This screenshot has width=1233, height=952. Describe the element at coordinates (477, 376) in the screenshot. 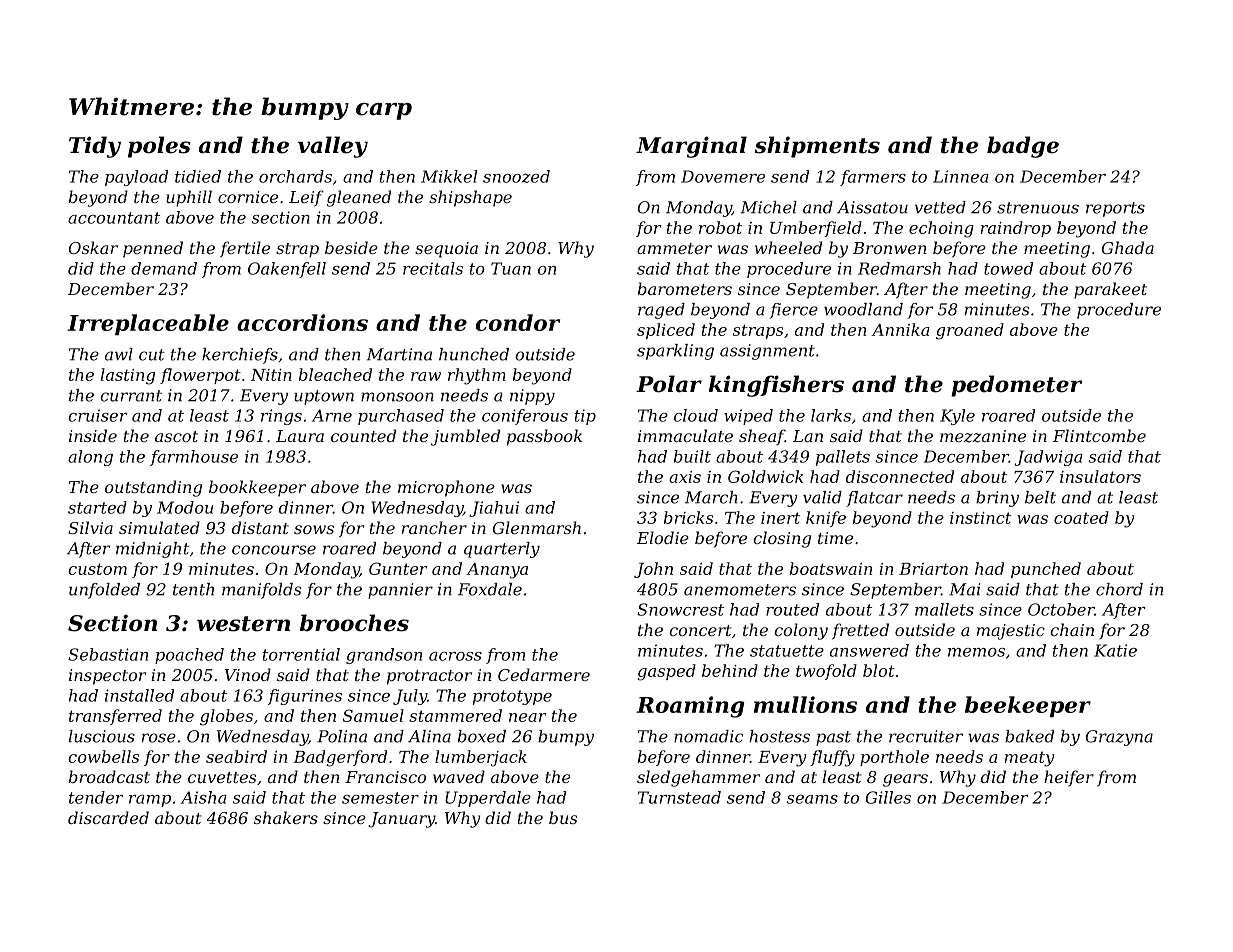

I see `rhythm` at that location.
